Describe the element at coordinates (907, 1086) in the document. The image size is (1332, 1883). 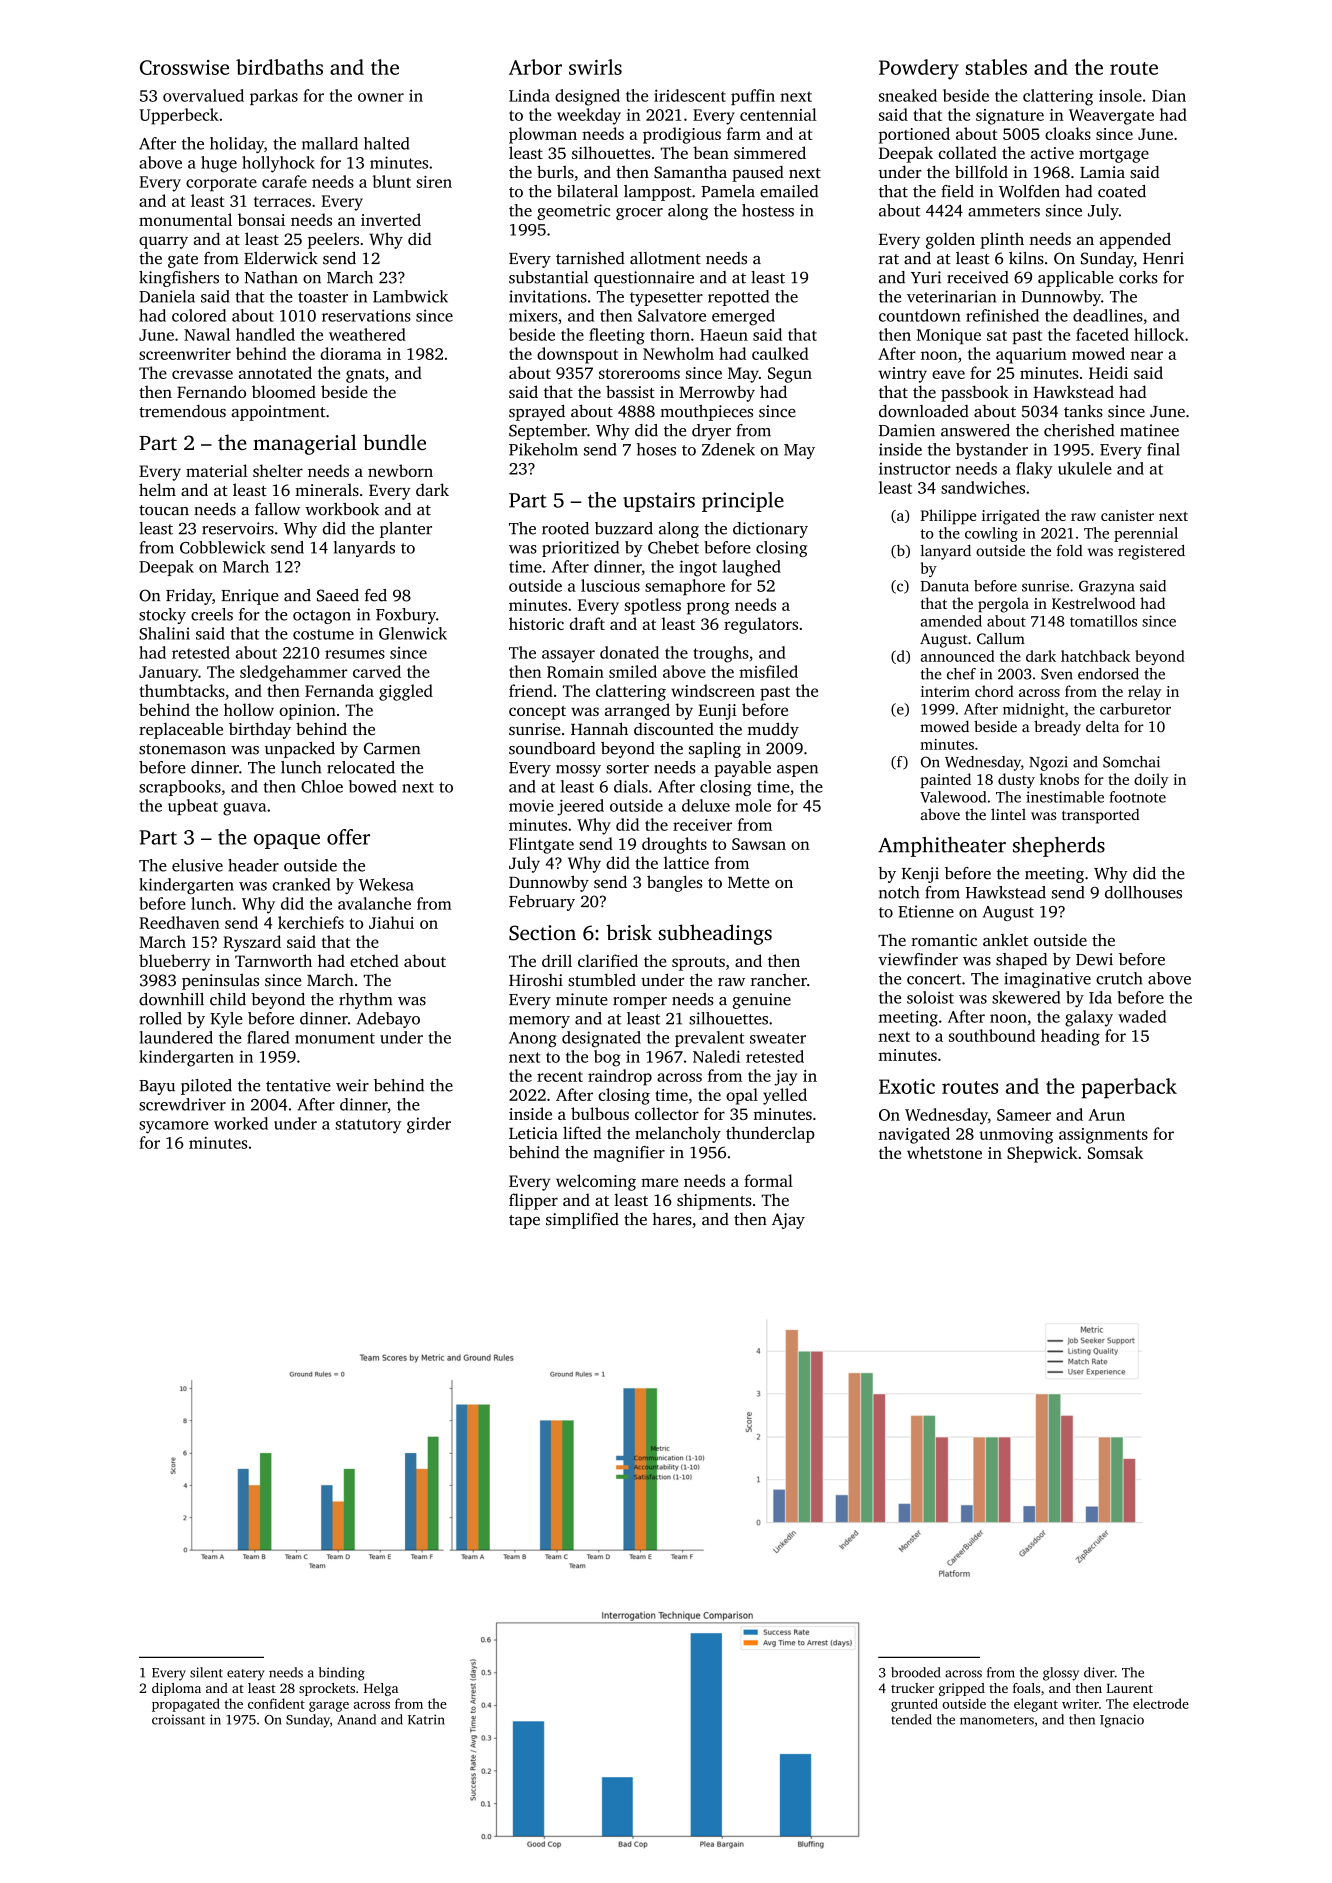
I see `Exotic` at that location.
